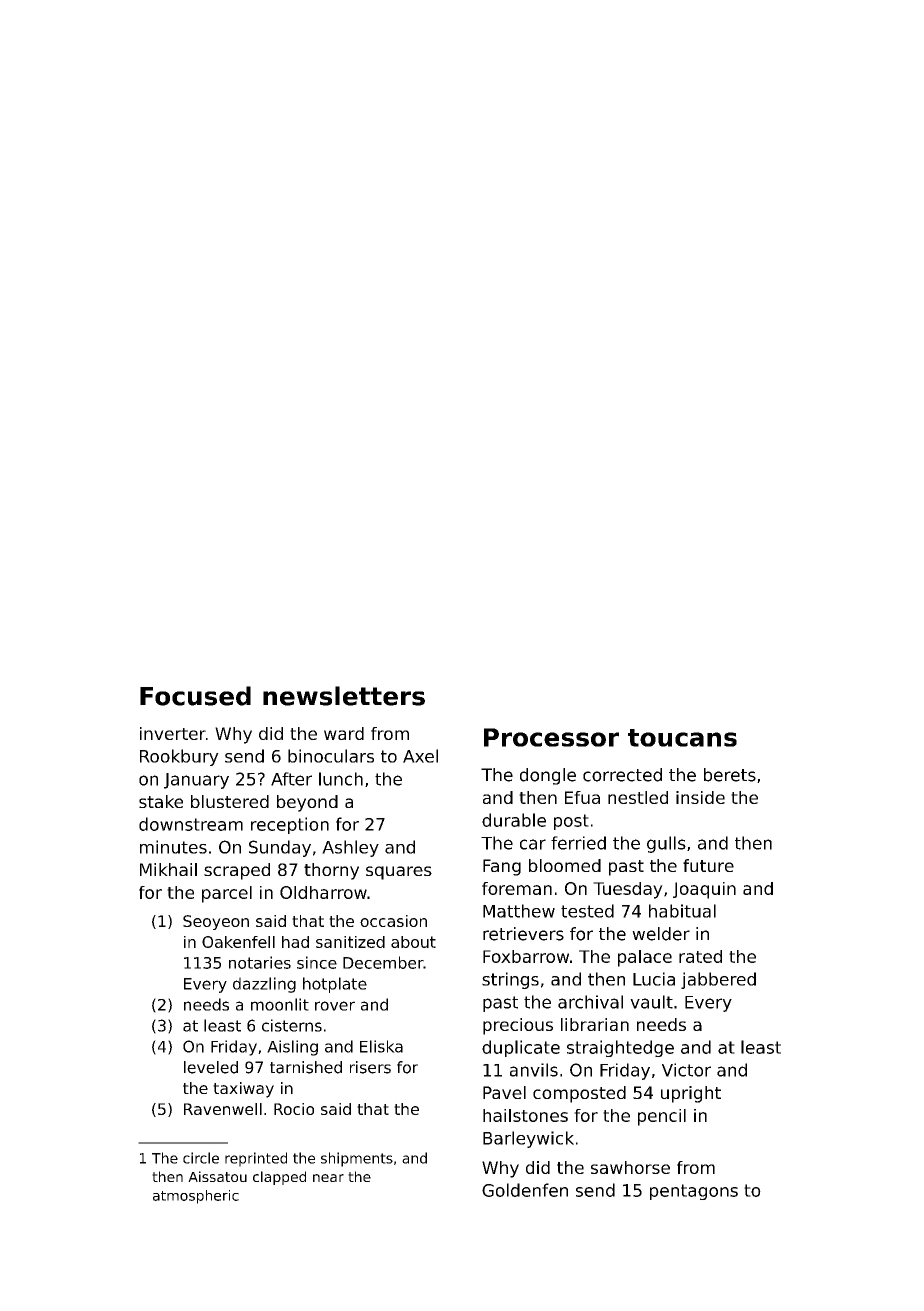 The image size is (924, 1311). I want to click on berets, so click(730, 775).
